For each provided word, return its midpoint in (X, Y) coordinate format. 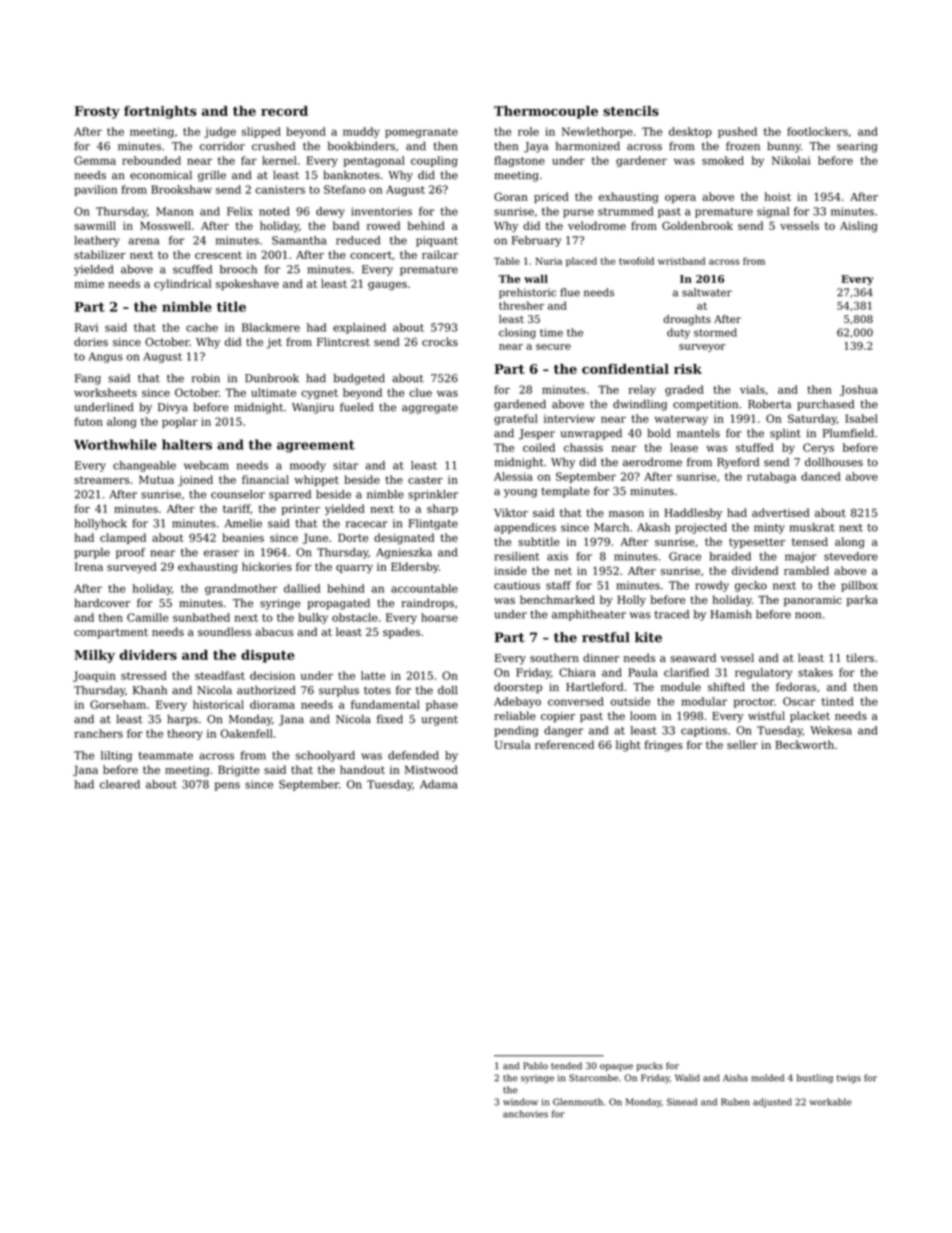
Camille (147, 617)
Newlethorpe (597, 132)
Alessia (513, 476)
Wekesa (831, 730)
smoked (723, 160)
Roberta (769, 404)
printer (300, 510)
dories (91, 341)
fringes (664, 746)
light (628, 746)
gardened (520, 405)
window (520, 1102)
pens (227, 786)
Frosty (97, 112)
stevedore (851, 556)
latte (373, 675)
